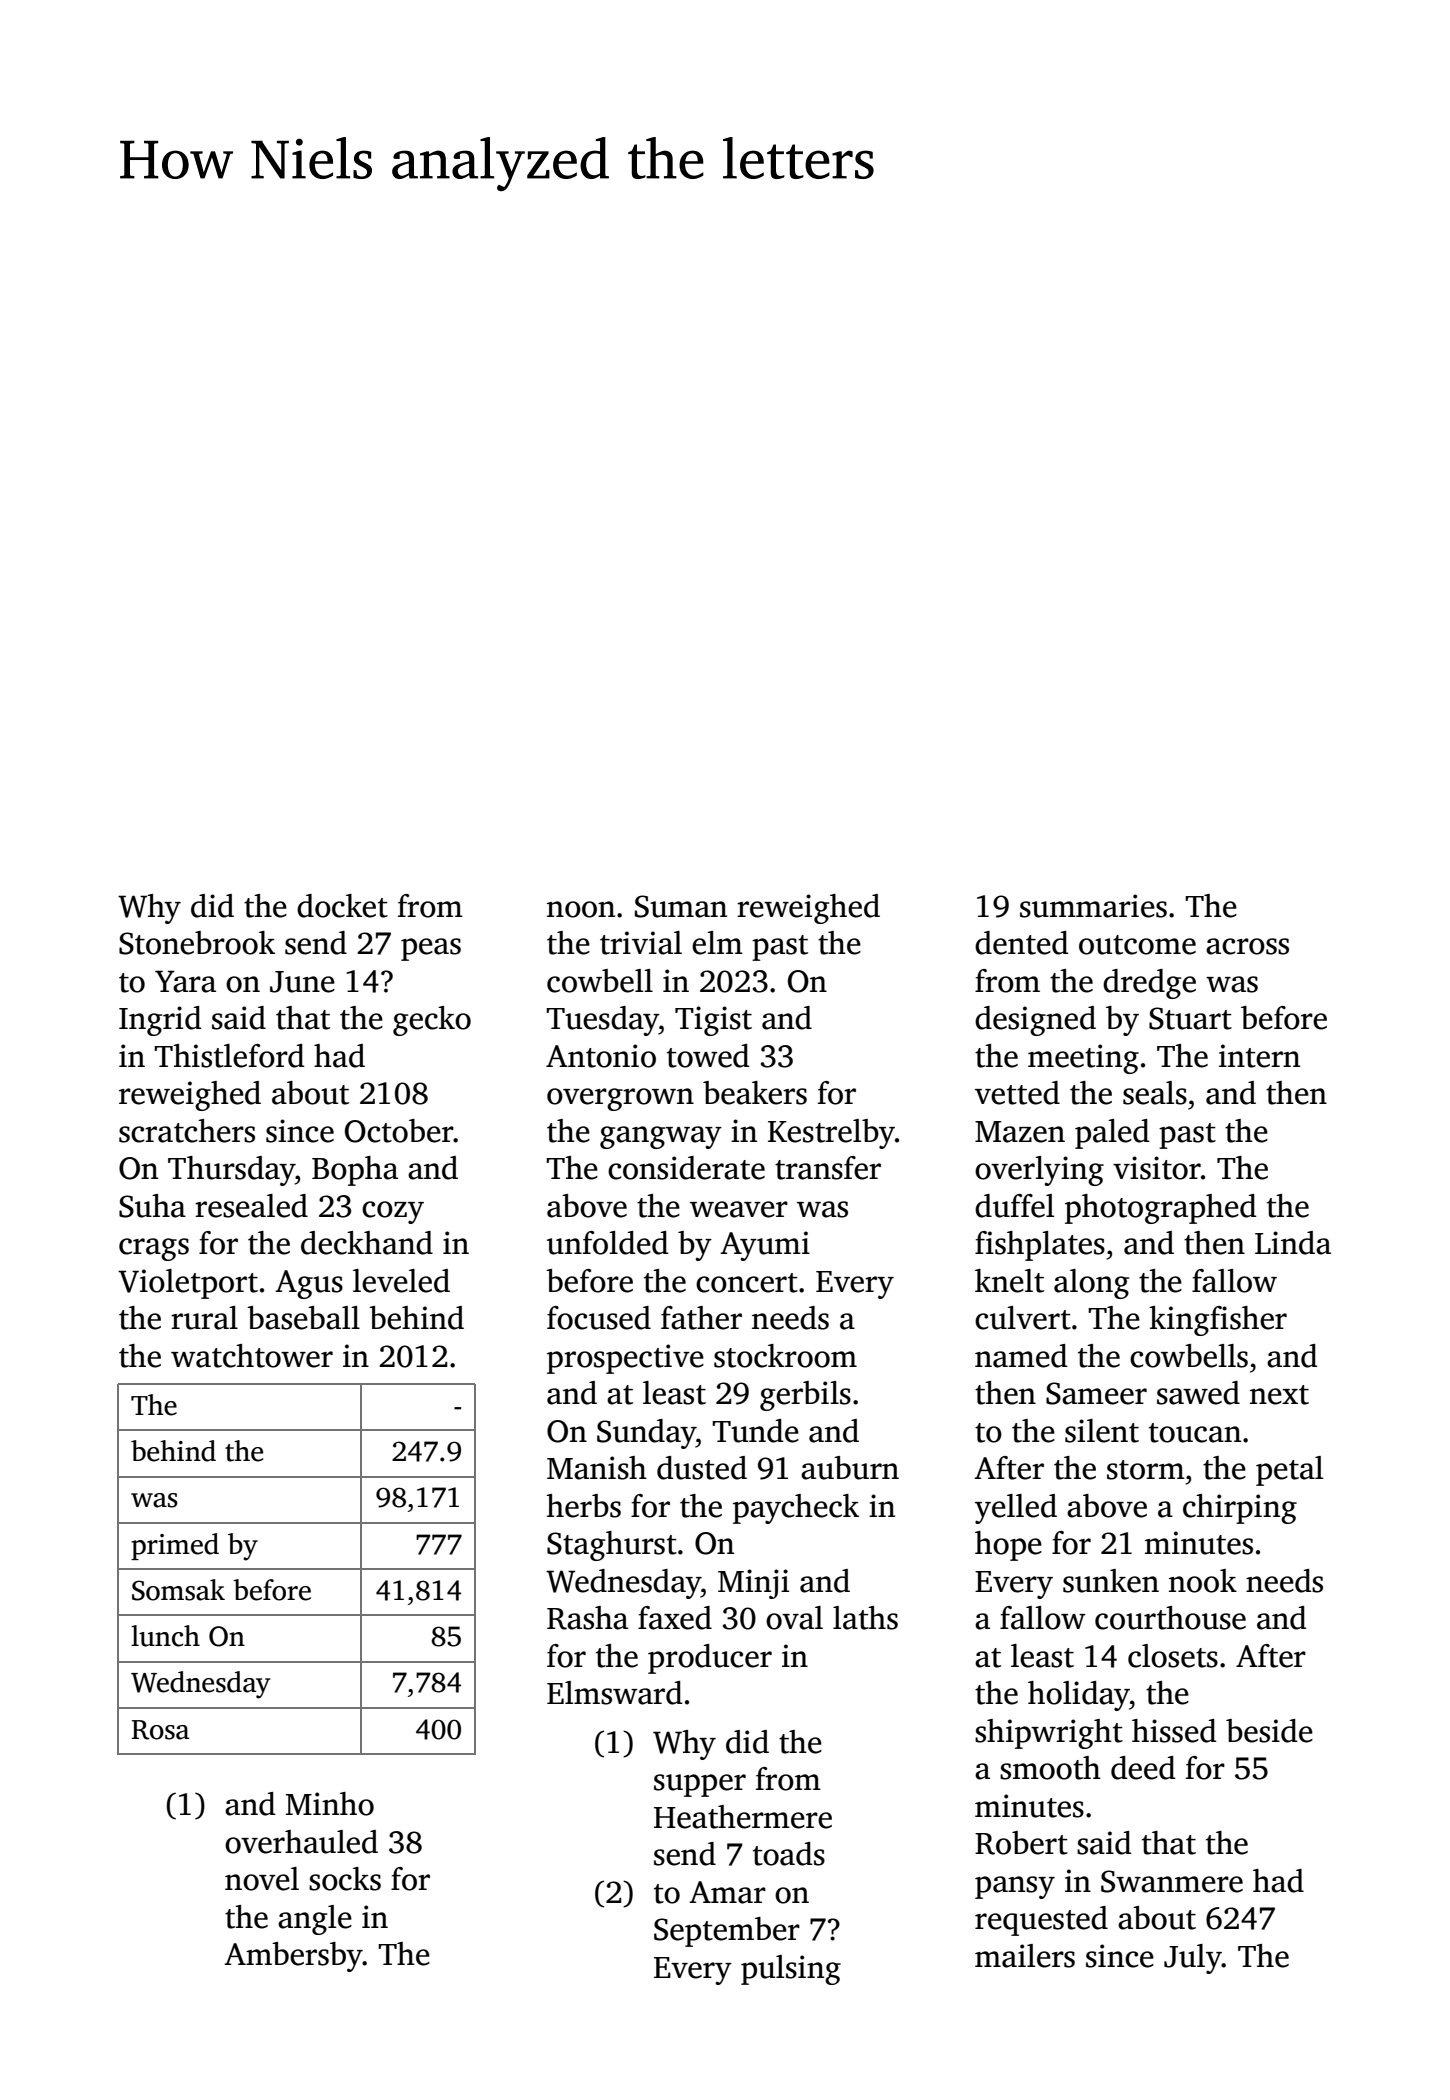 This screenshot has height=2100, width=1450. What do you see at coordinates (708, 1056) in the screenshot?
I see `towed` at bounding box center [708, 1056].
